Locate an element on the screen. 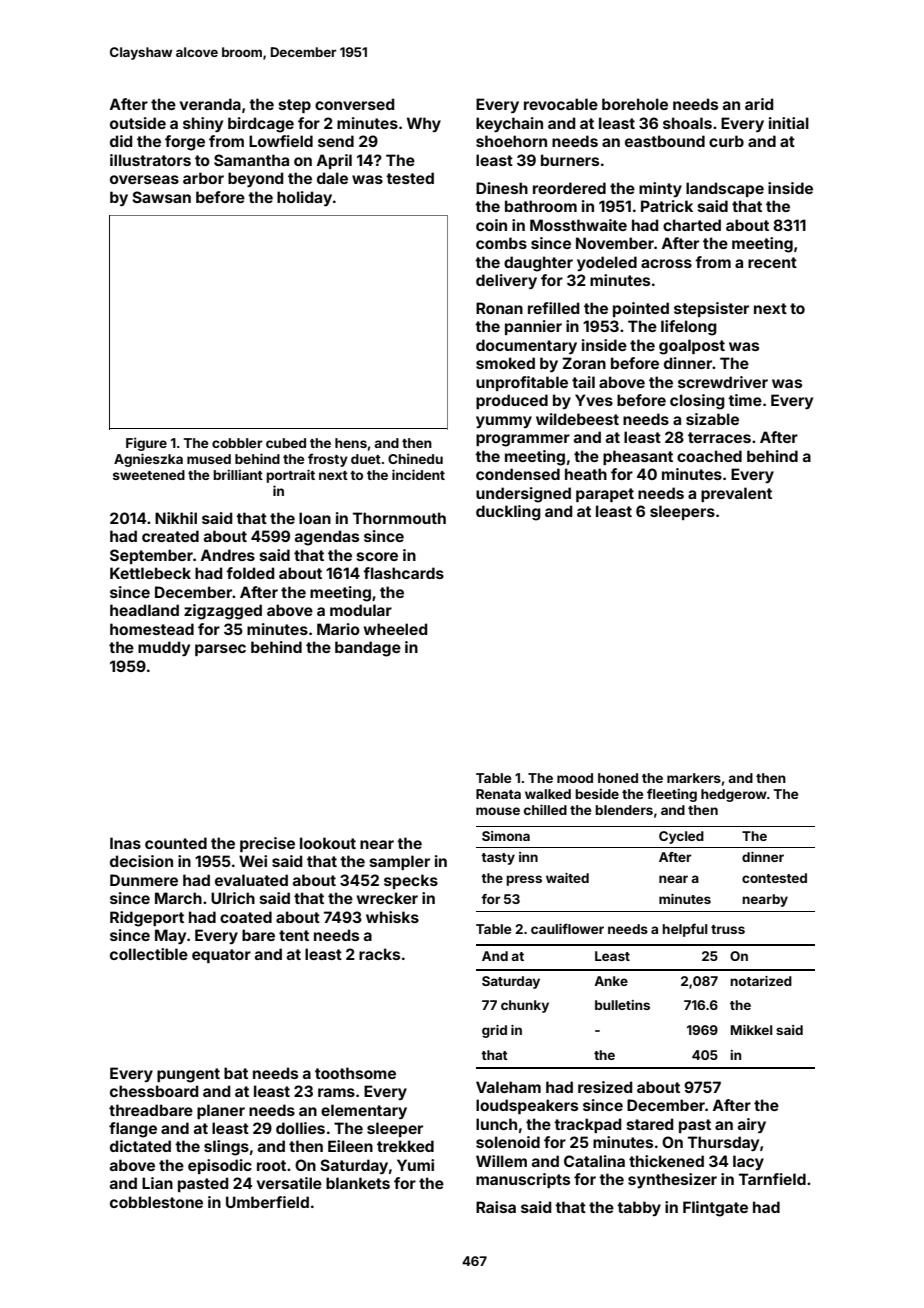 Image resolution: width=924 pixels, height=1308 pixels. truss is located at coordinates (728, 929).
